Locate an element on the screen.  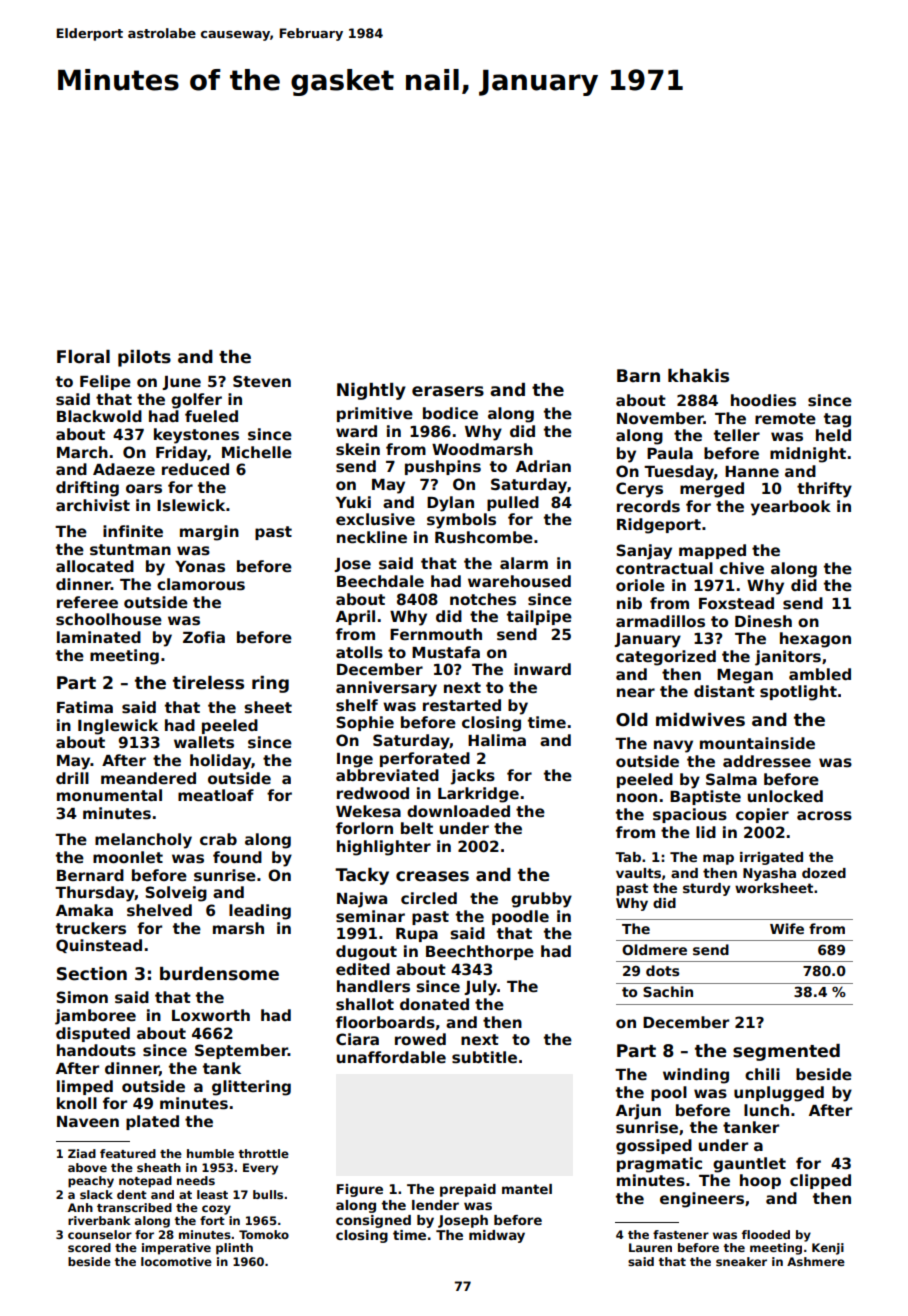
near is located at coordinates (636, 692).
